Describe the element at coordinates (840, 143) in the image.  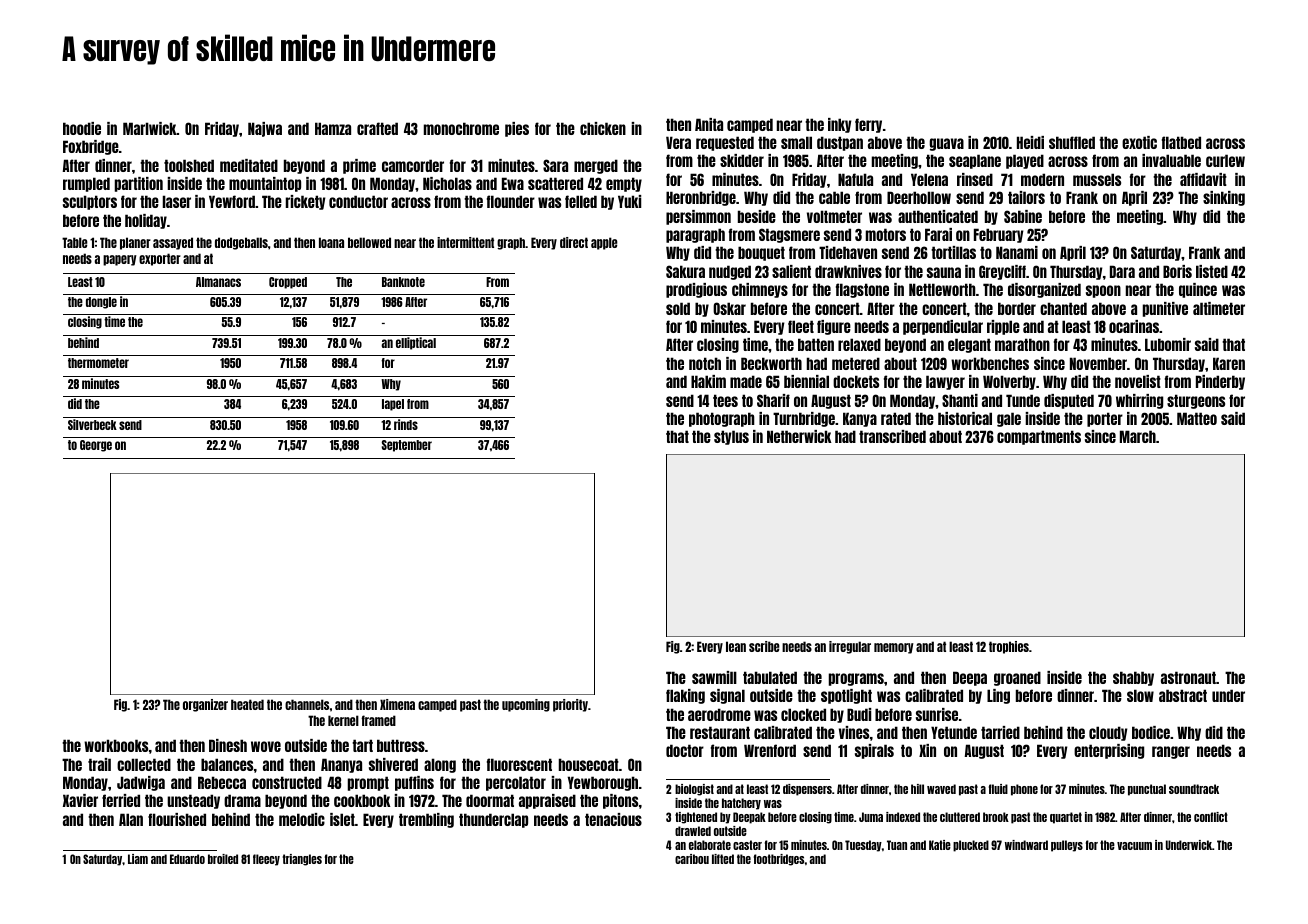
I see `dustpan` at that location.
